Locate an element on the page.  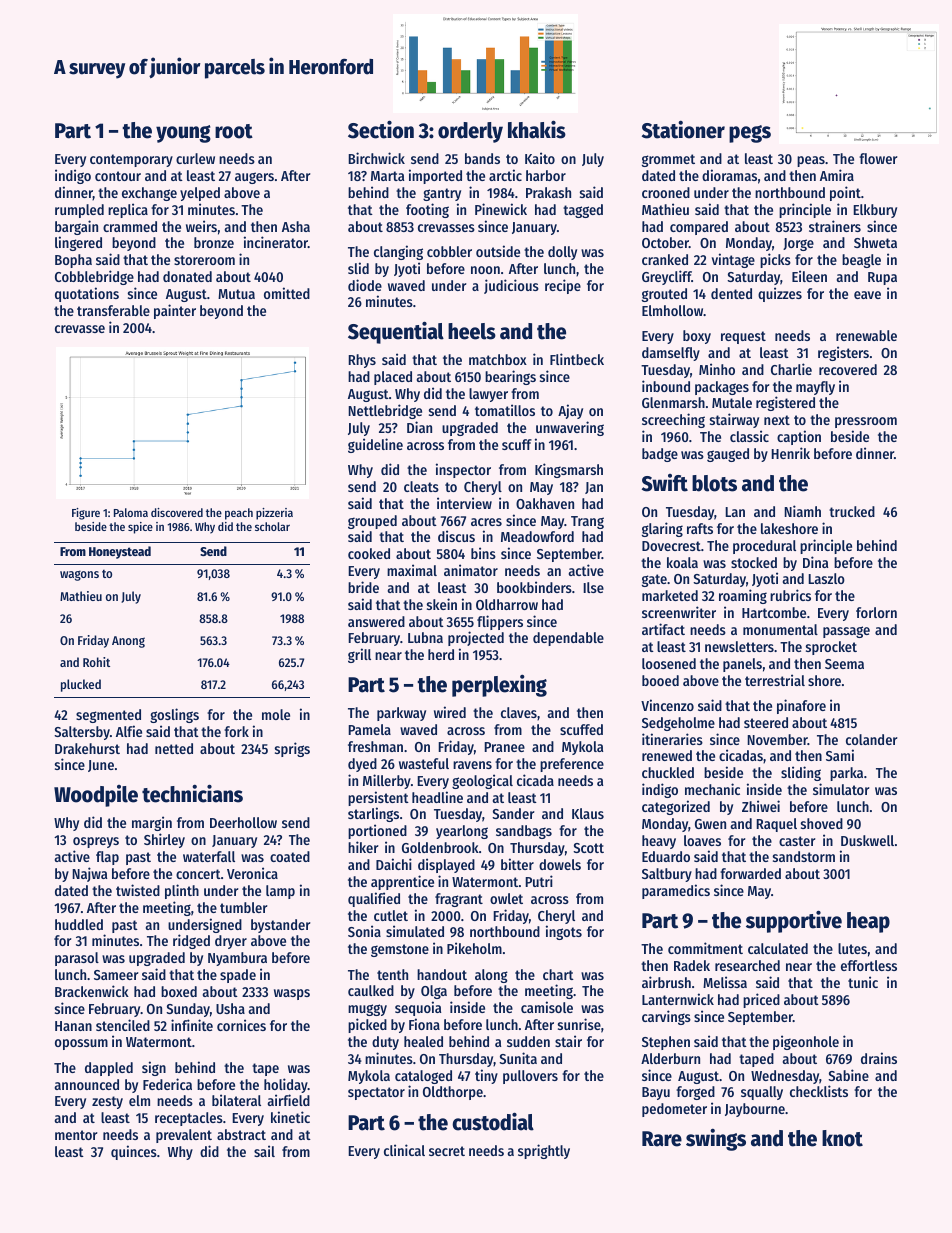
supportive is located at coordinates (794, 921).
